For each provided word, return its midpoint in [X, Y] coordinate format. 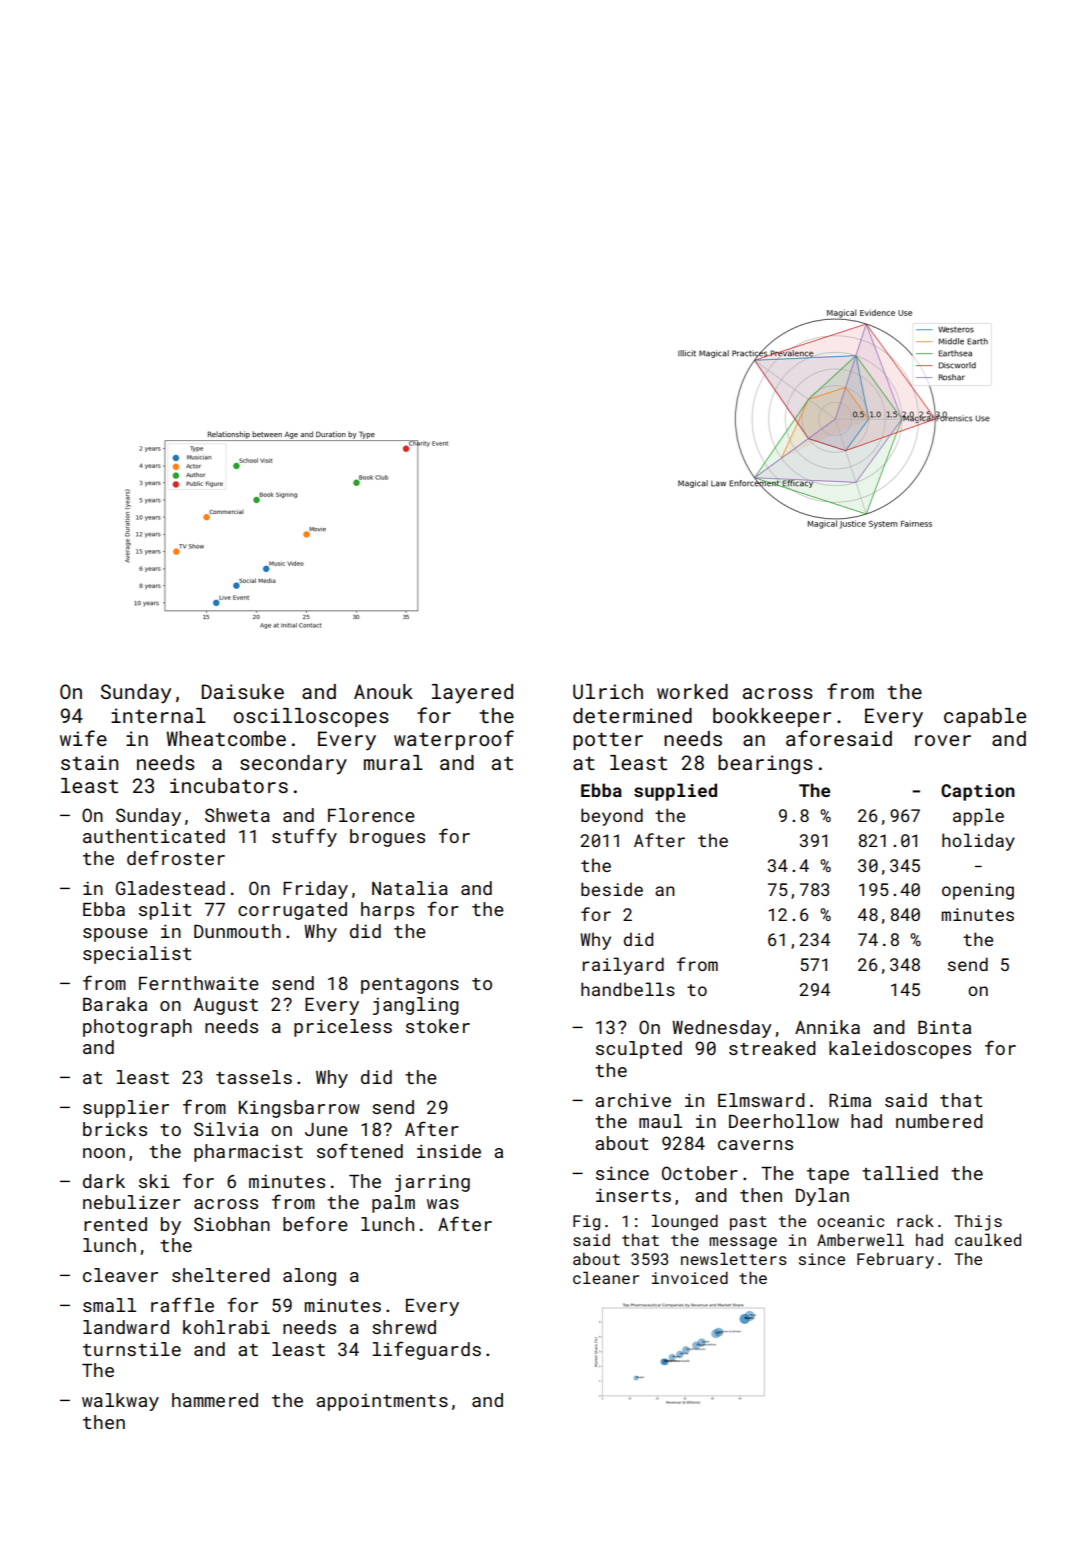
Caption [978, 792]
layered [472, 694]
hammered [215, 1400]
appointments [382, 1402]
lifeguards [427, 1350]
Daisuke [243, 691]
